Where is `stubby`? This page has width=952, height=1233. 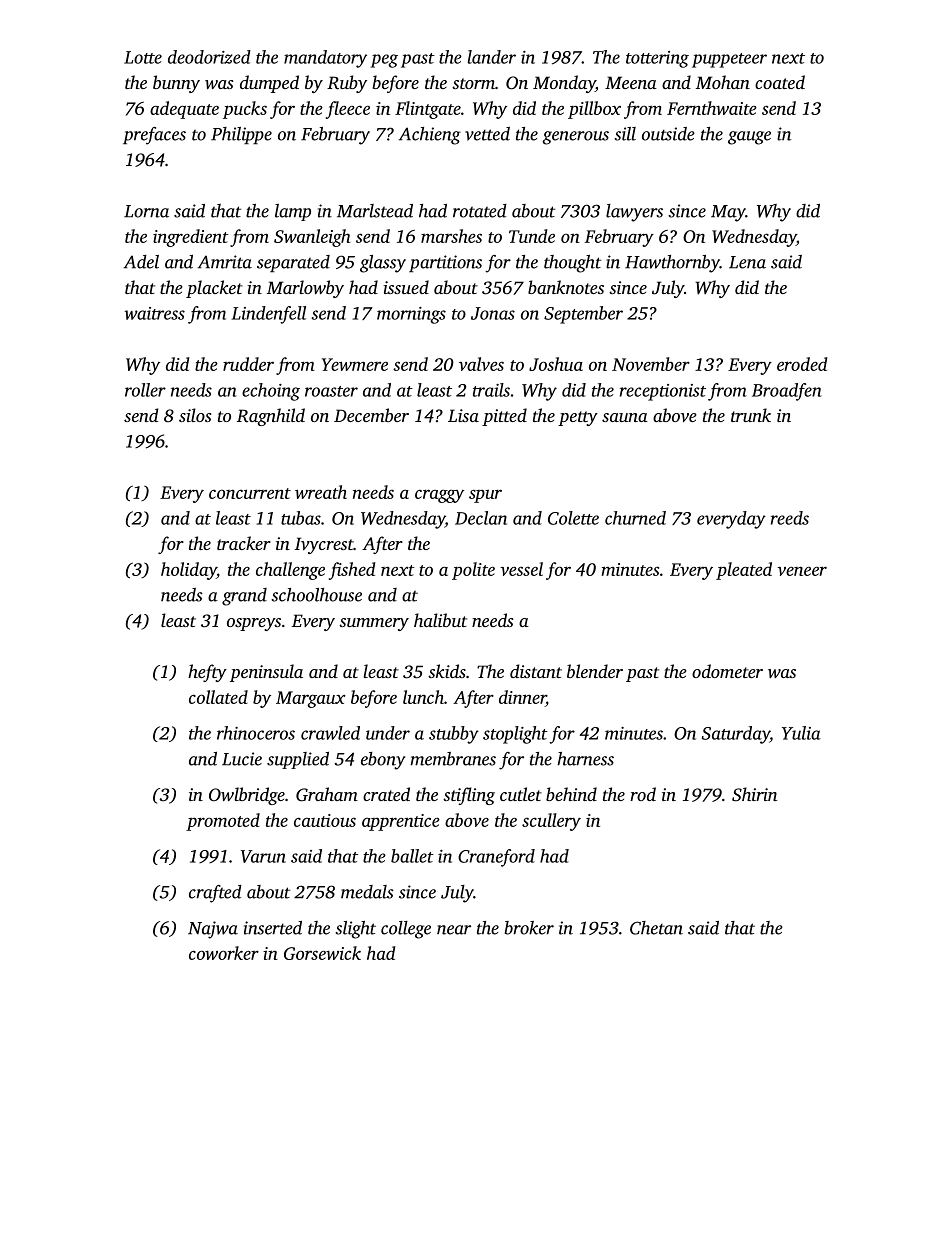 stubby is located at coordinates (454, 735).
